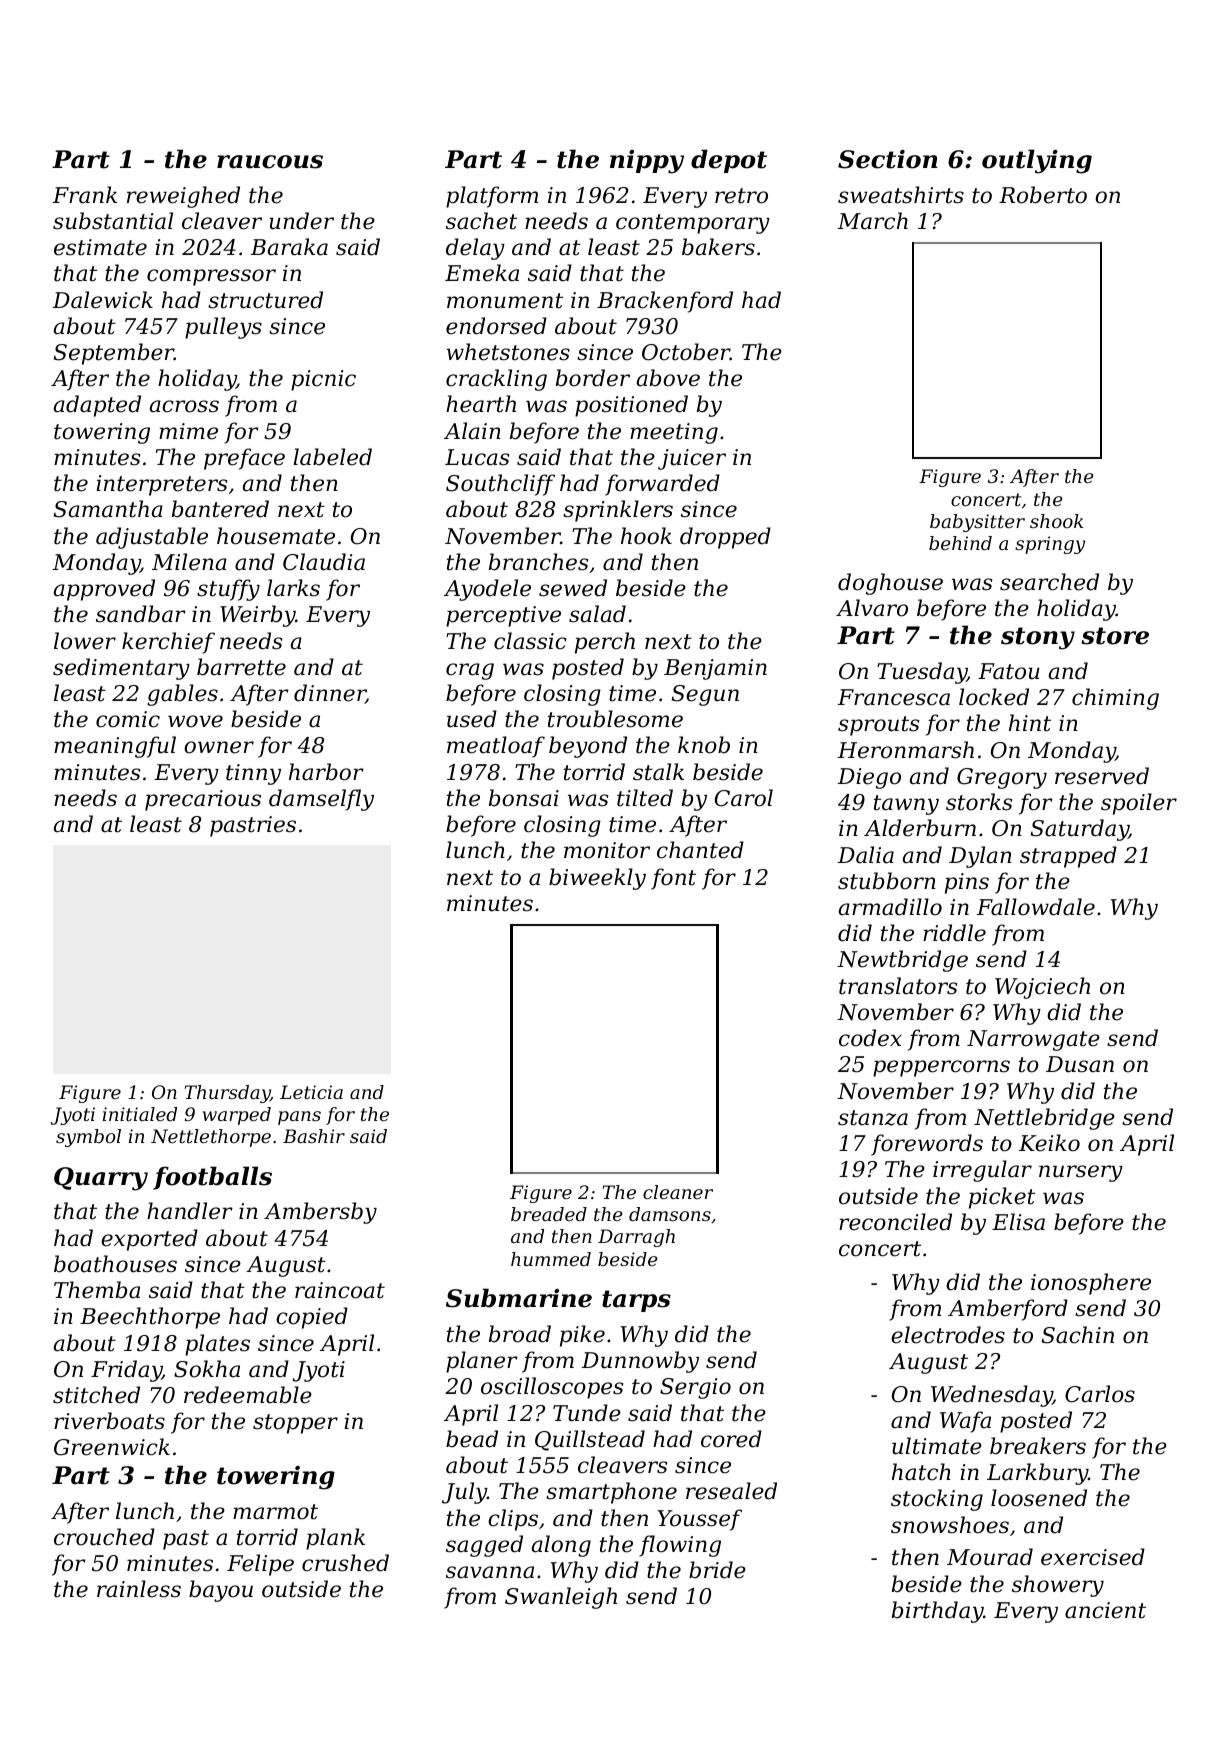 Image resolution: width=1229 pixels, height=1738 pixels. What do you see at coordinates (1100, 1394) in the image?
I see `Carlos` at bounding box center [1100, 1394].
